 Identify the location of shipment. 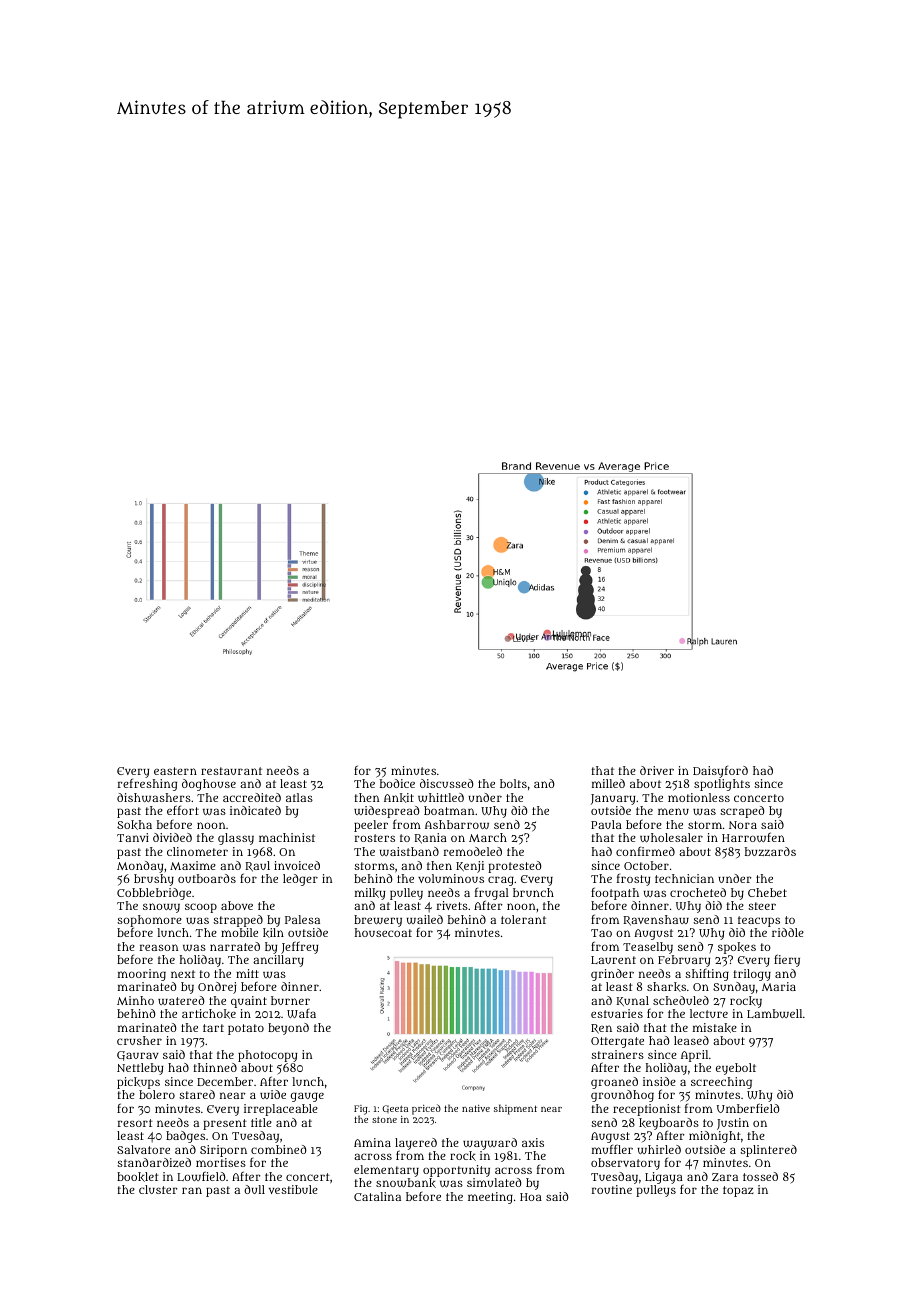
(515, 1109).
